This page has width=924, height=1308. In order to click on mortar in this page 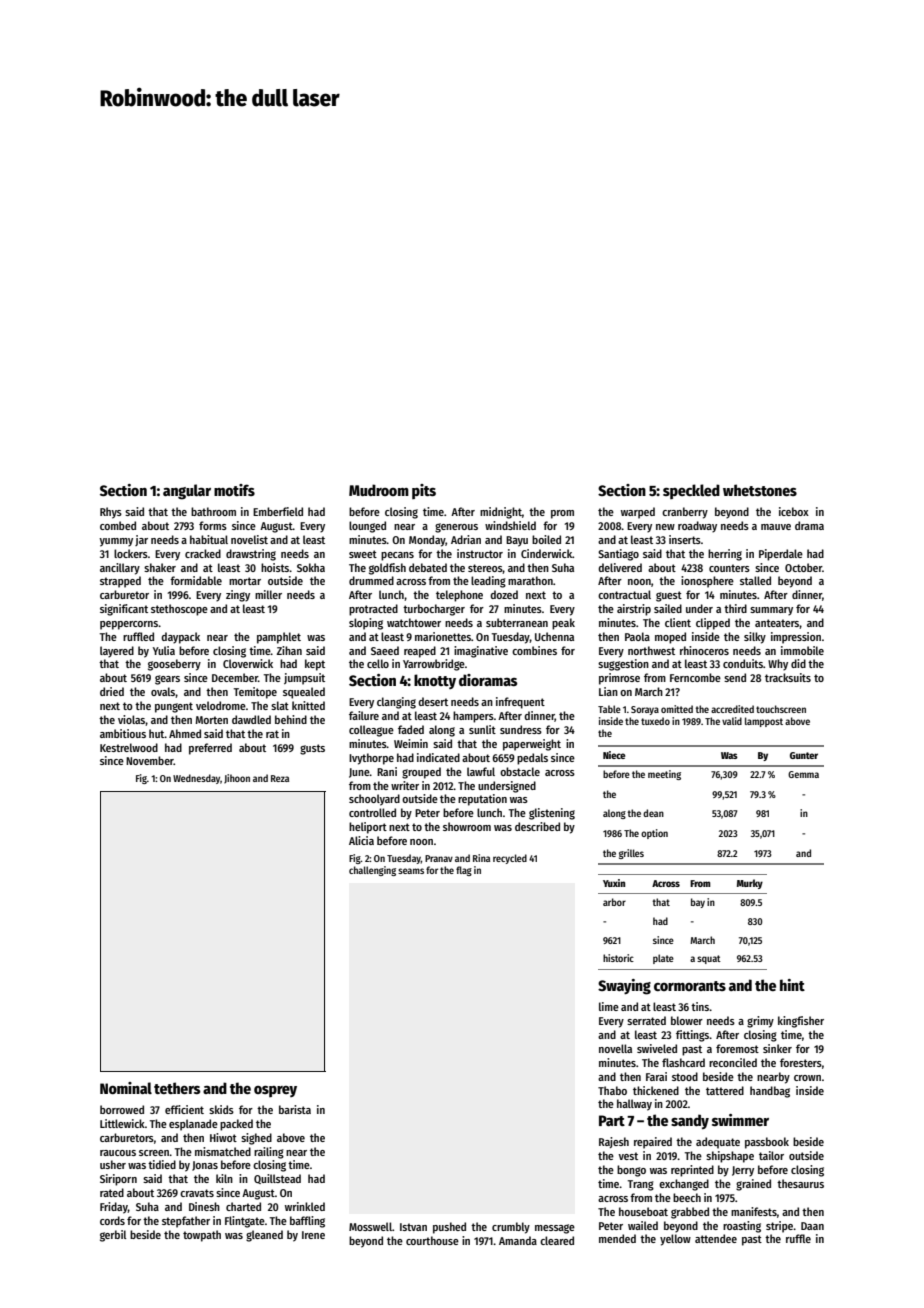, I will do `click(245, 581)`.
